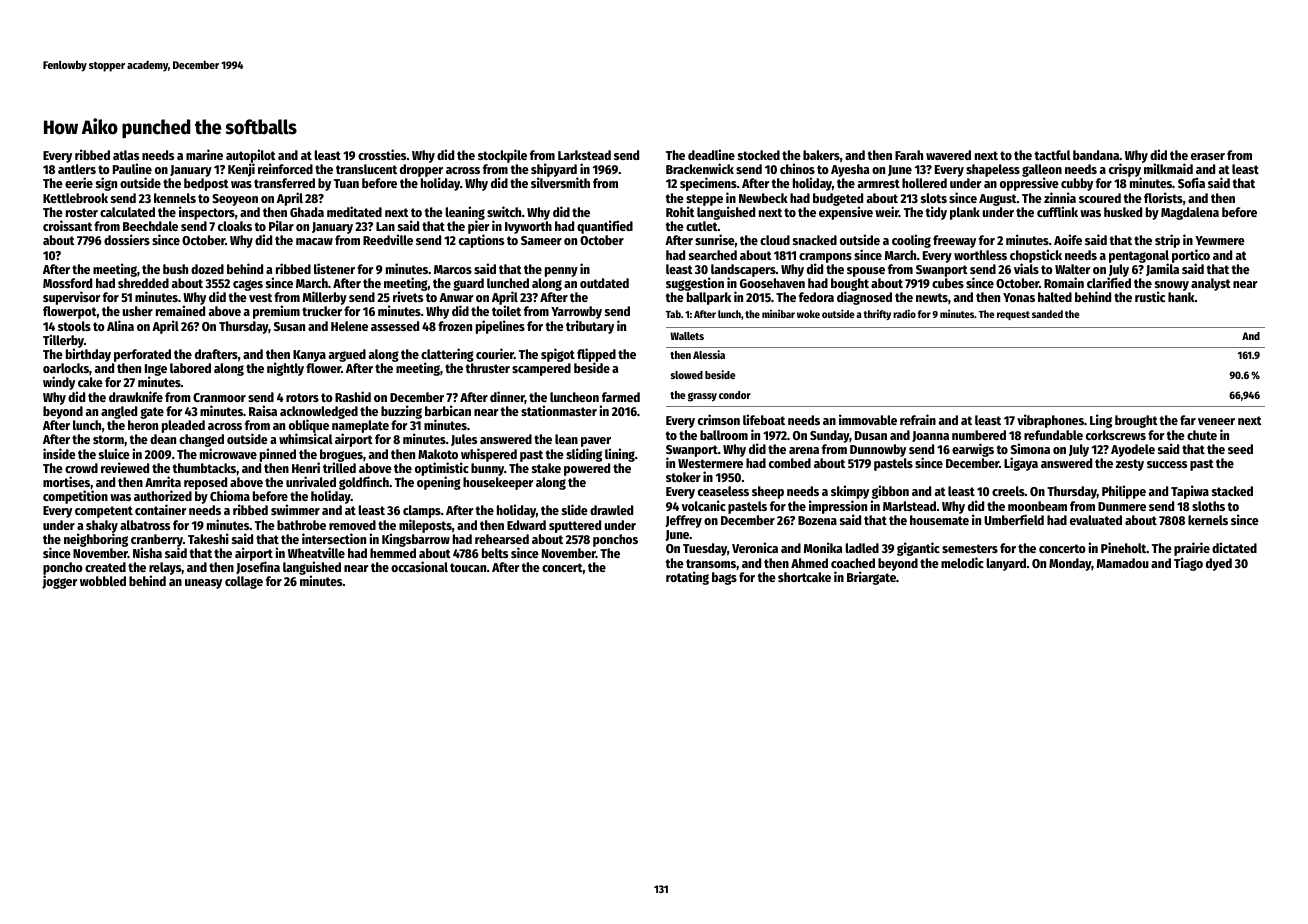 The image size is (1308, 924). What do you see at coordinates (909, 506) in the screenshot?
I see `Marlstead` at bounding box center [909, 506].
